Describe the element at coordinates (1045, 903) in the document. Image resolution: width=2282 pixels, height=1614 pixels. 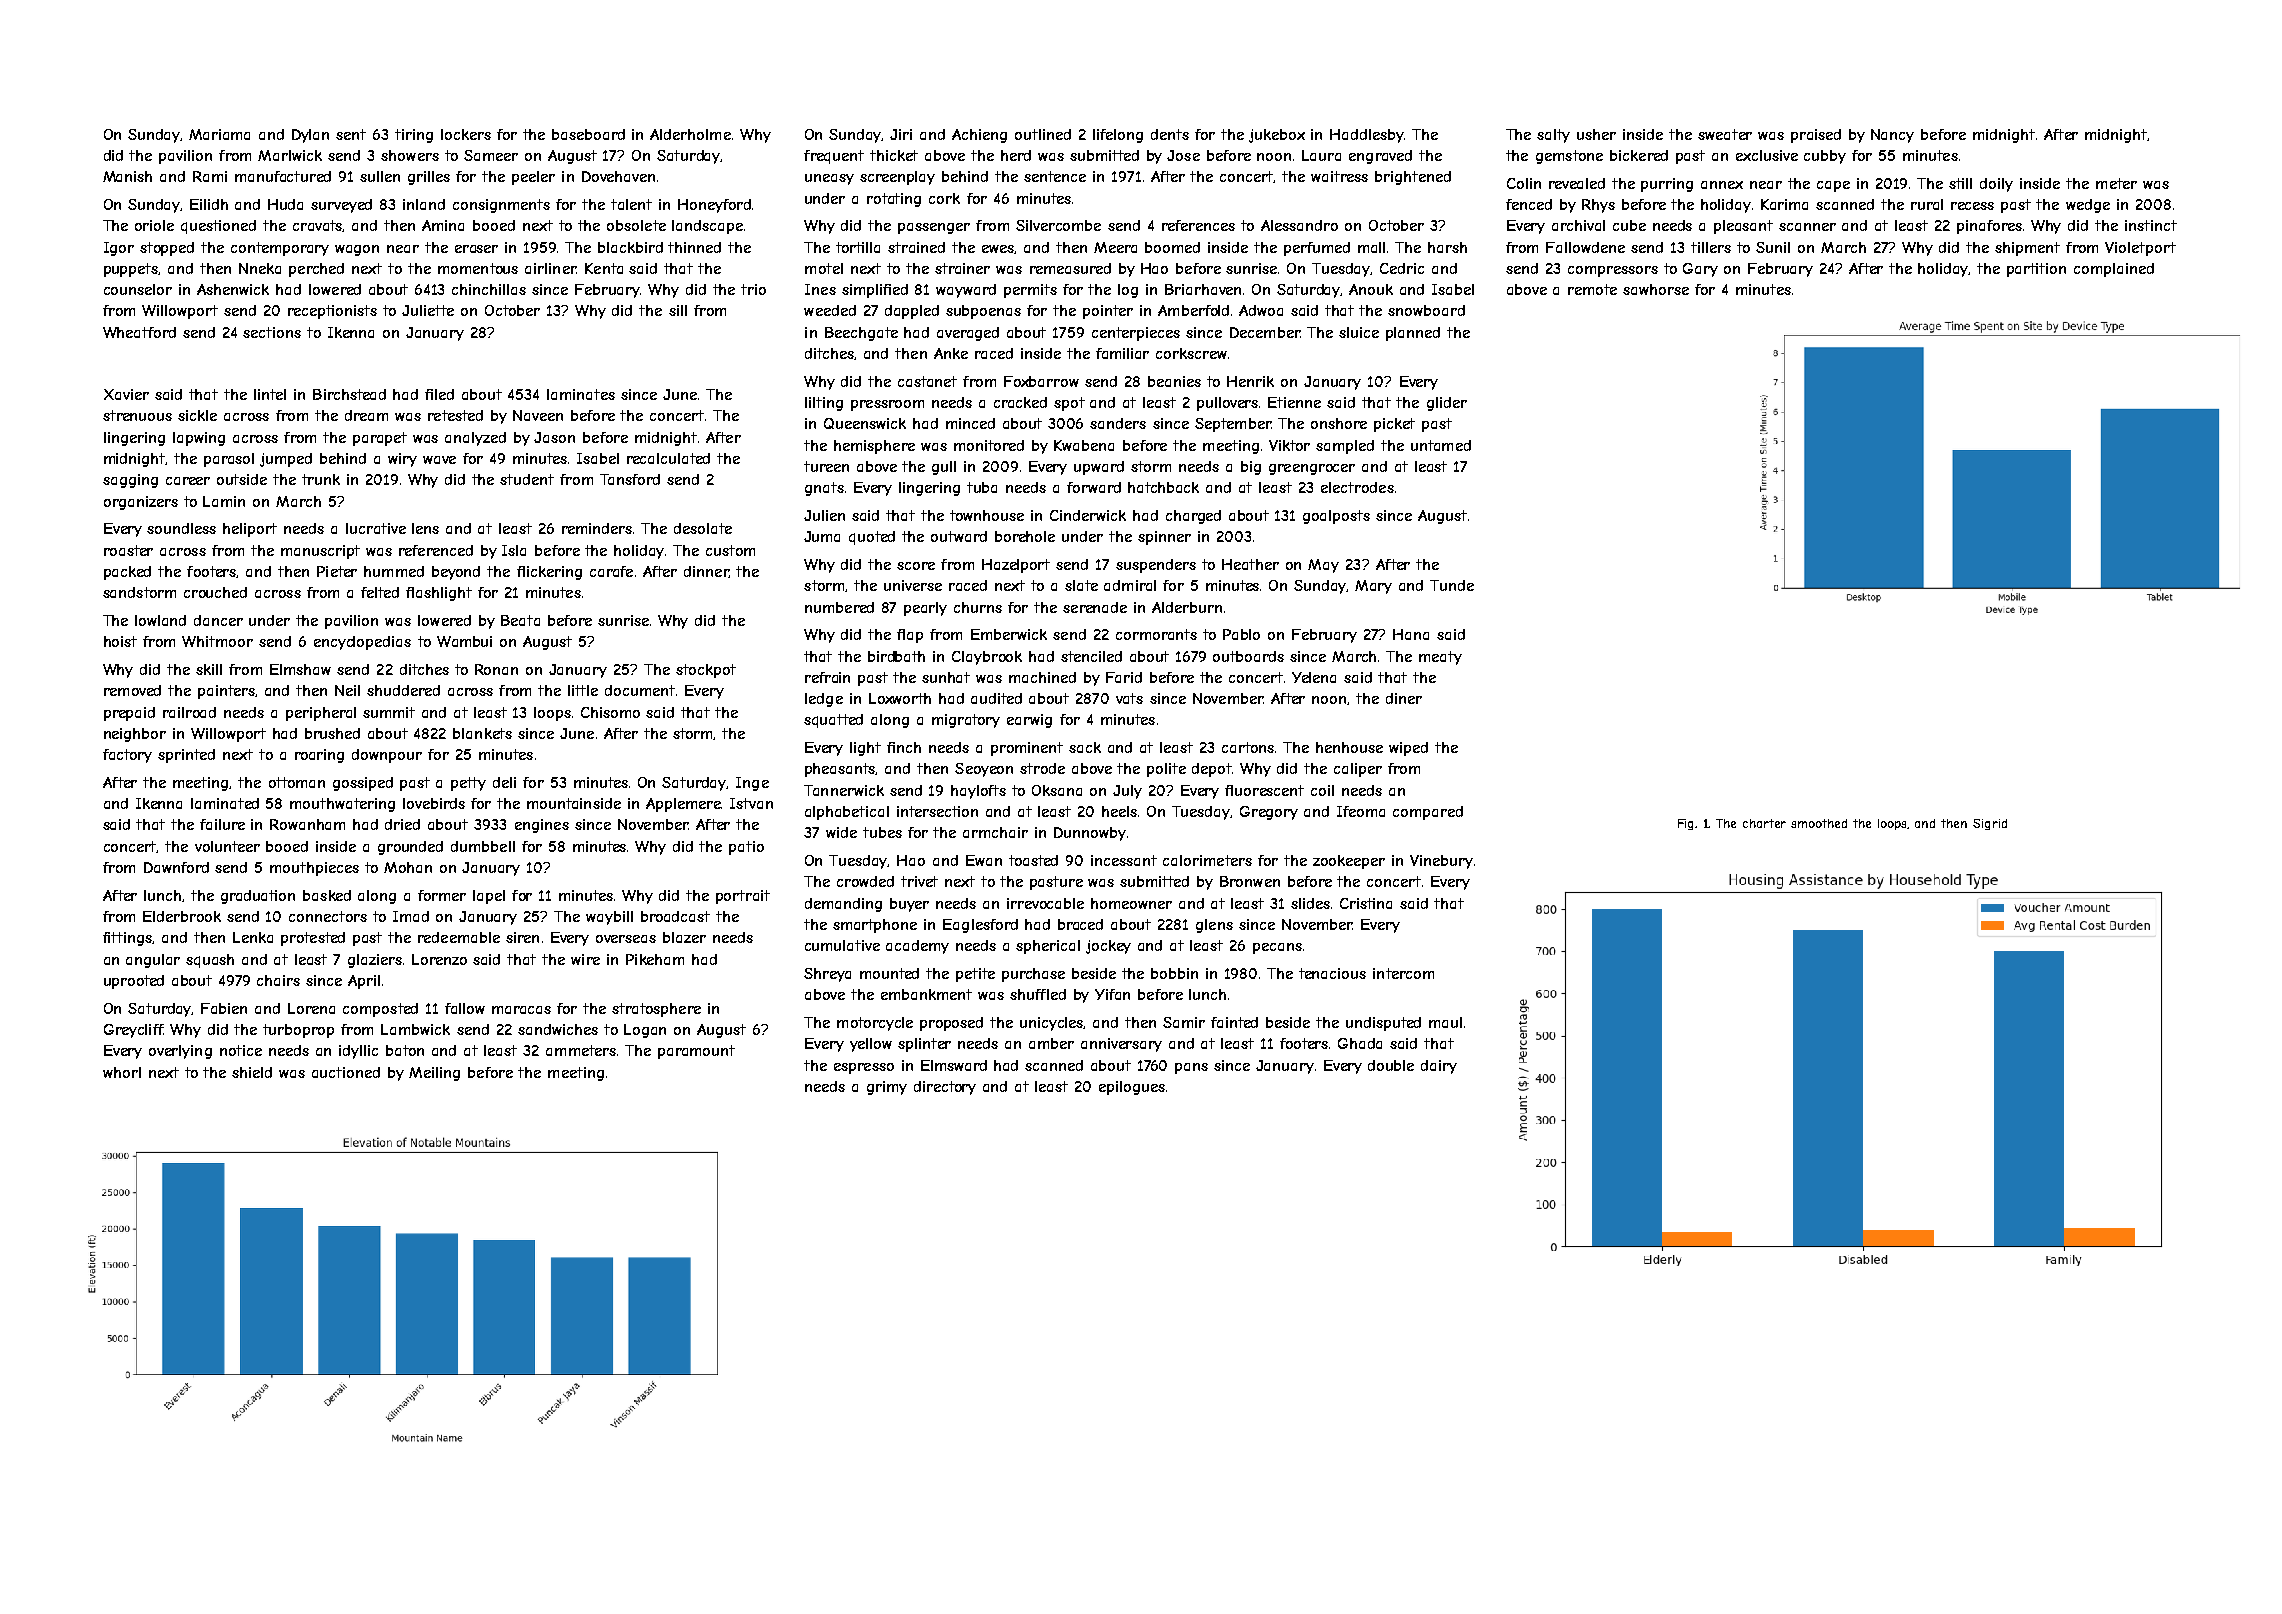
I see `irrevocable` at that location.
